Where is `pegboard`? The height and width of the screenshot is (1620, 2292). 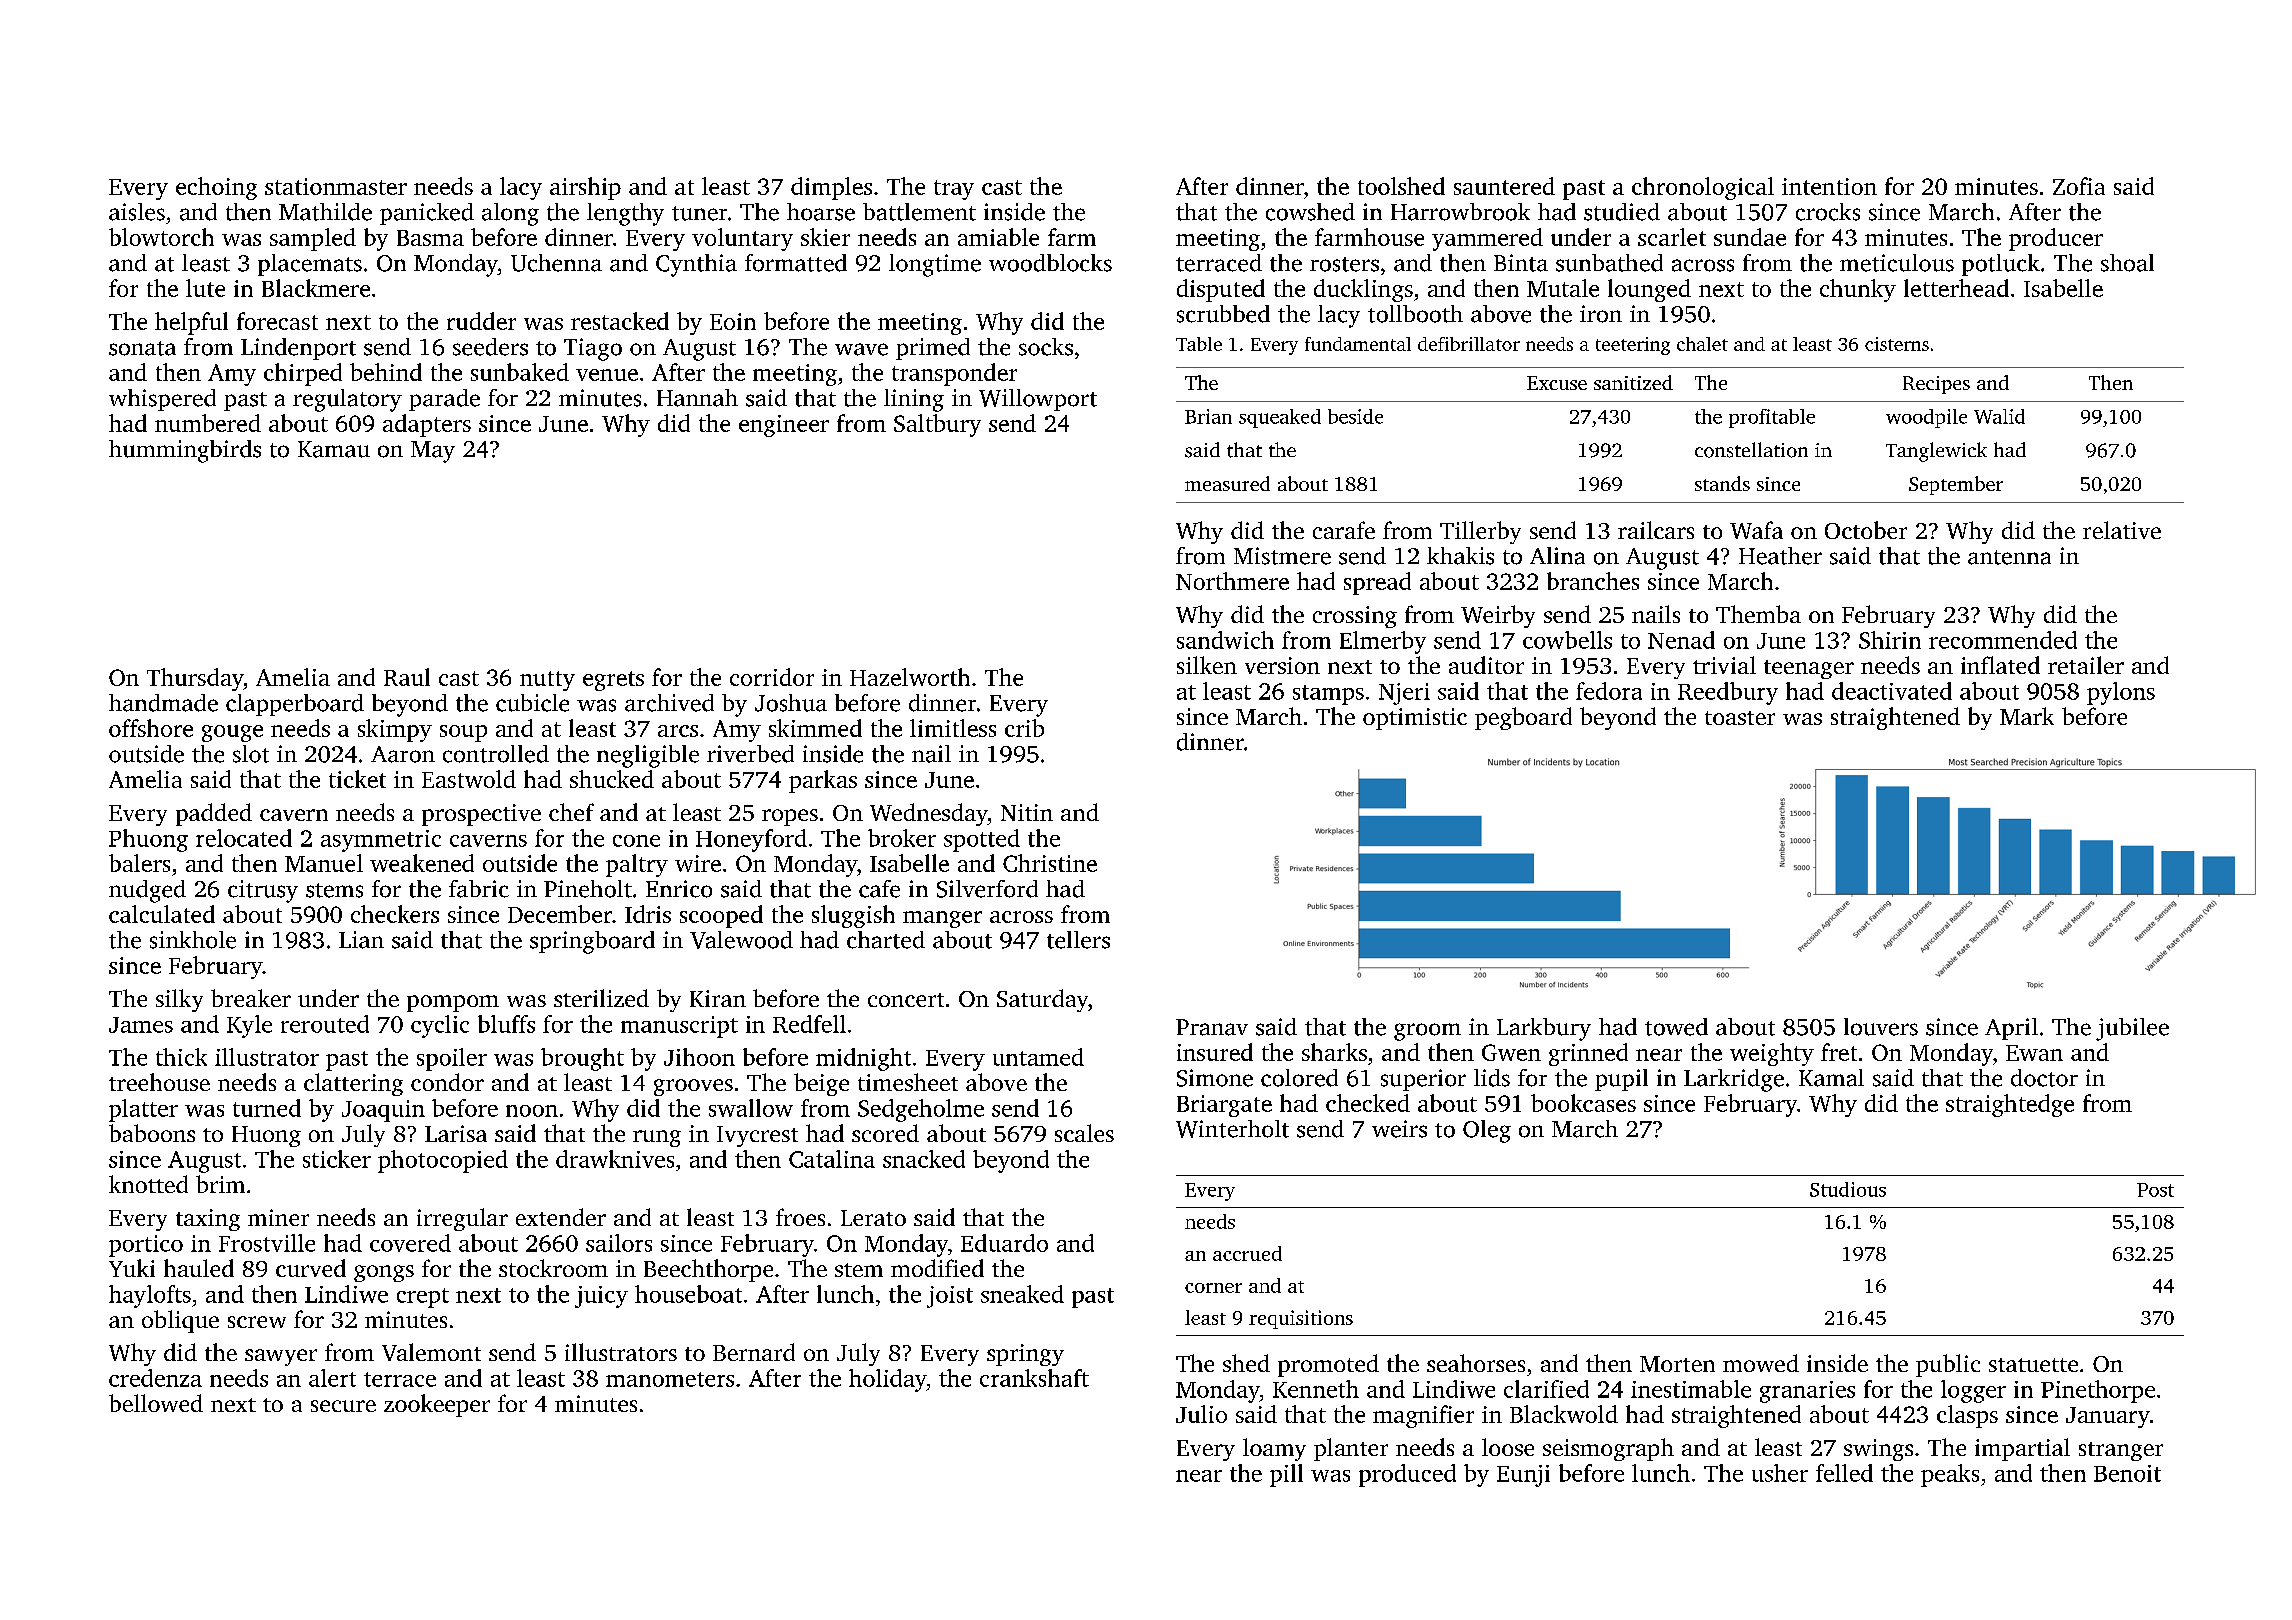 pegboard is located at coordinates (1523, 718).
